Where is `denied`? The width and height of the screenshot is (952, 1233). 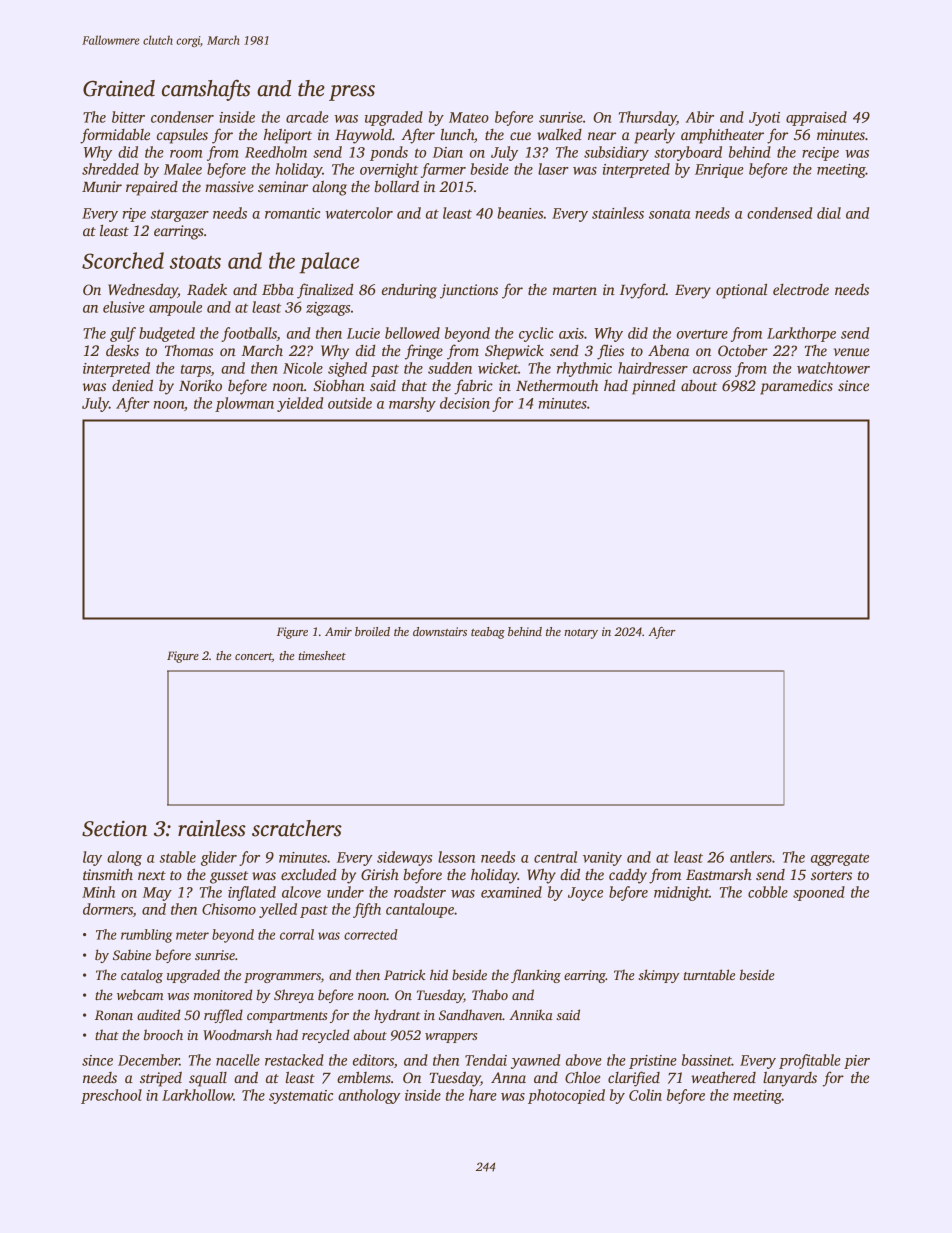
denied is located at coordinates (132, 385).
